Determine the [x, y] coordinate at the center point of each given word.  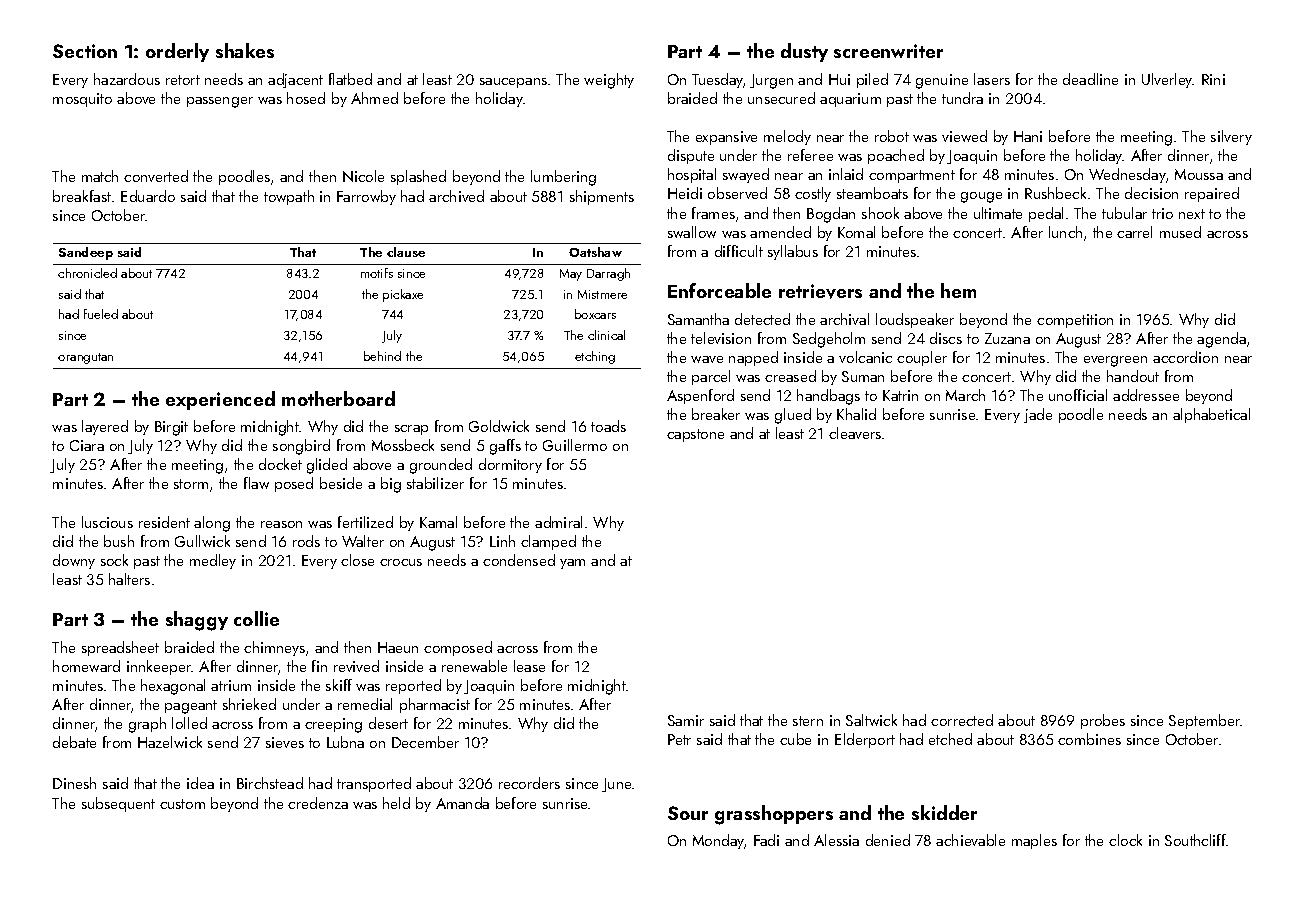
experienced [220, 400]
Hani [1028, 136]
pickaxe [403, 295]
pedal [1046, 214]
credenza [318, 803]
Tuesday [718, 80]
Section [85, 51]
